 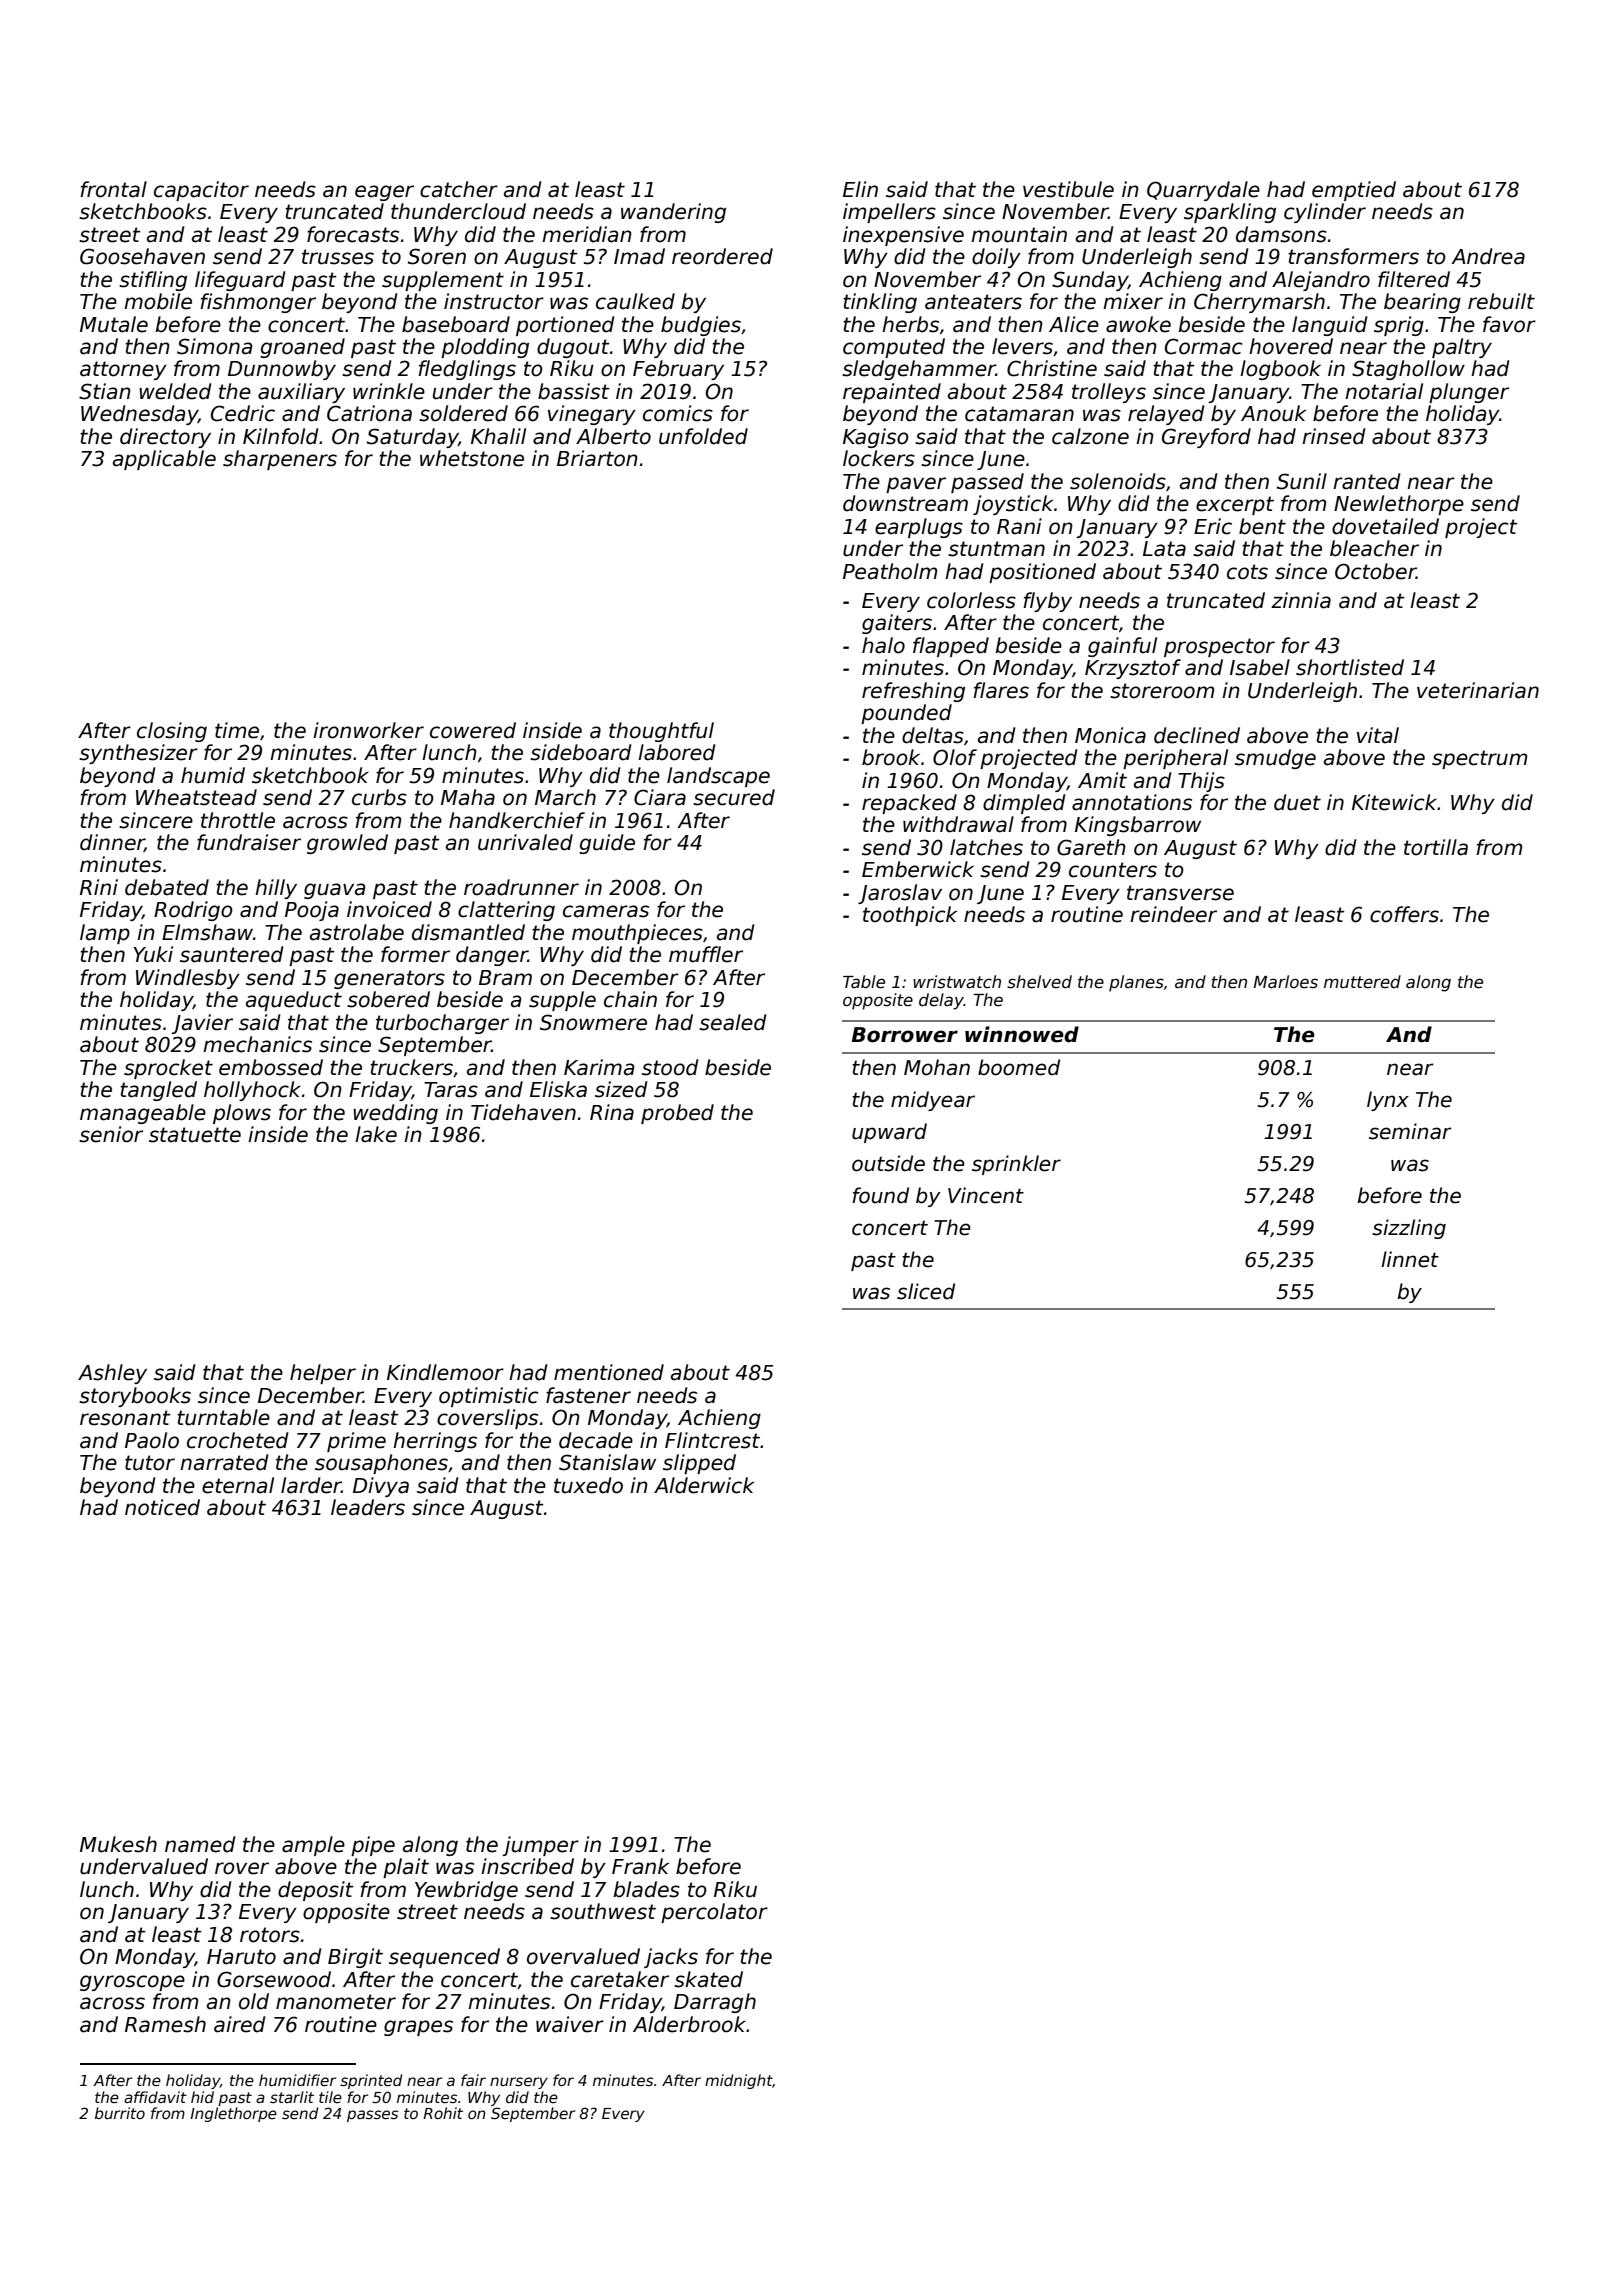 I want to click on Mukesh, so click(x=118, y=1844).
